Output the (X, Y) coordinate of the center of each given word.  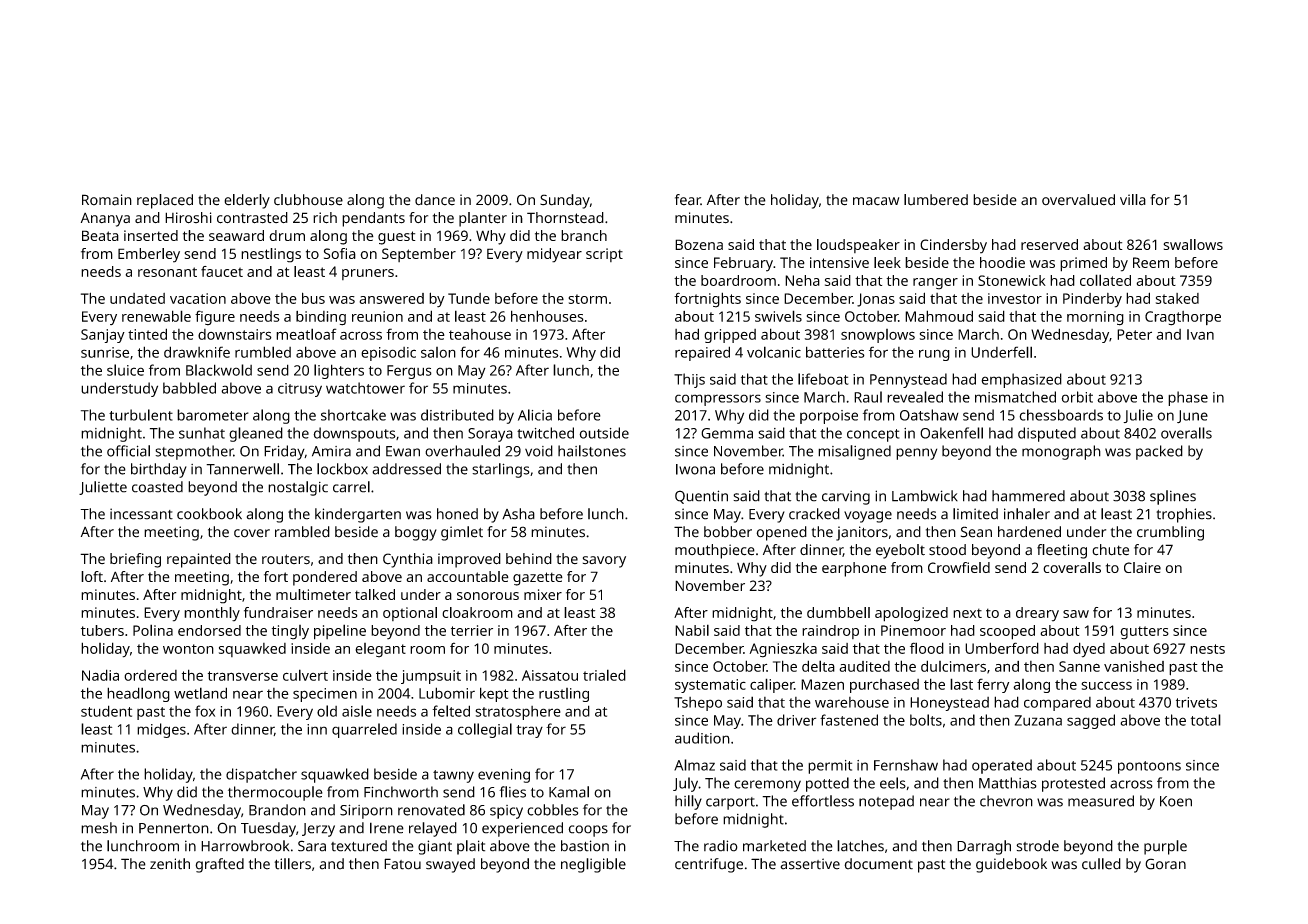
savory (604, 562)
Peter (1134, 334)
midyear (554, 255)
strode (1037, 846)
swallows (1193, 244)
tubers (102, 630)
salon (438, 352)
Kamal (569, 792)
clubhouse (308, 200)
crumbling (1170, 533)
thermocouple (275, 793)
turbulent (141, 415)
